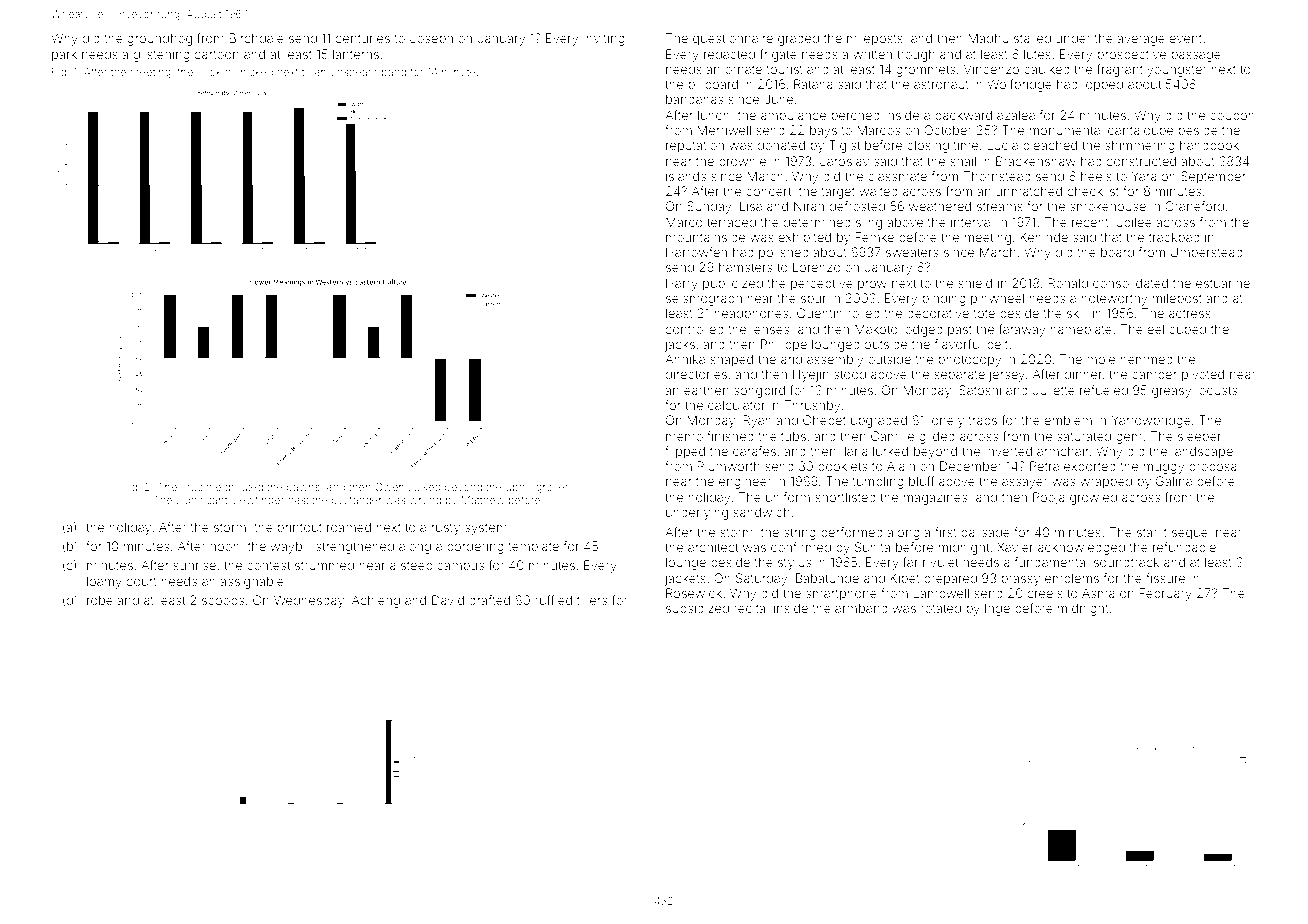 The image size is (1308, 924). I want to click on islands, so click(686, 176).
